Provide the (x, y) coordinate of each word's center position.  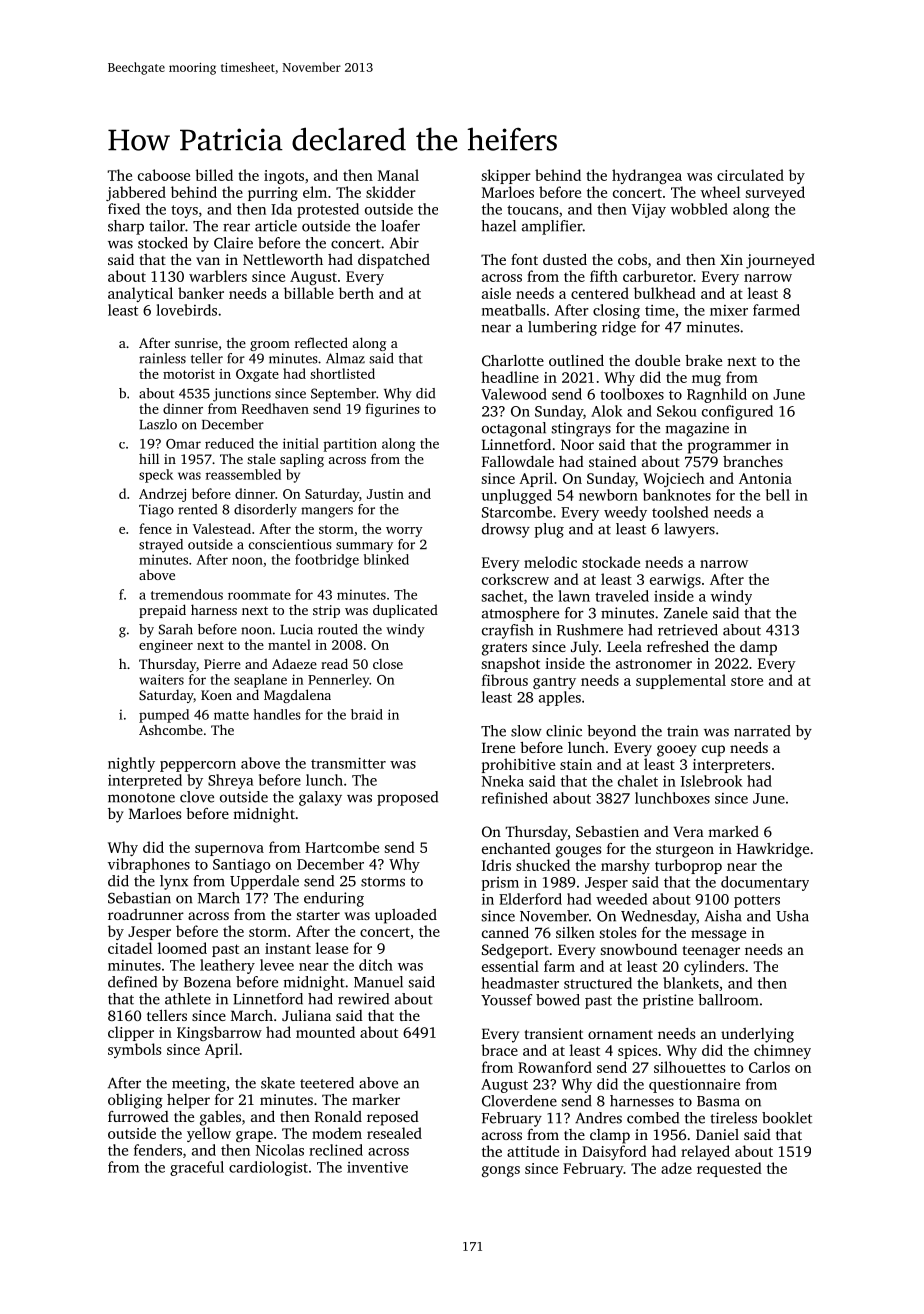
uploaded (406, 916)
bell (778, 495)
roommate (259, 595)
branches (753, 461)
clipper (131, 1033)
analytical (140, 294)
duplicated (405, 611)
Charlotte (513, 360)
